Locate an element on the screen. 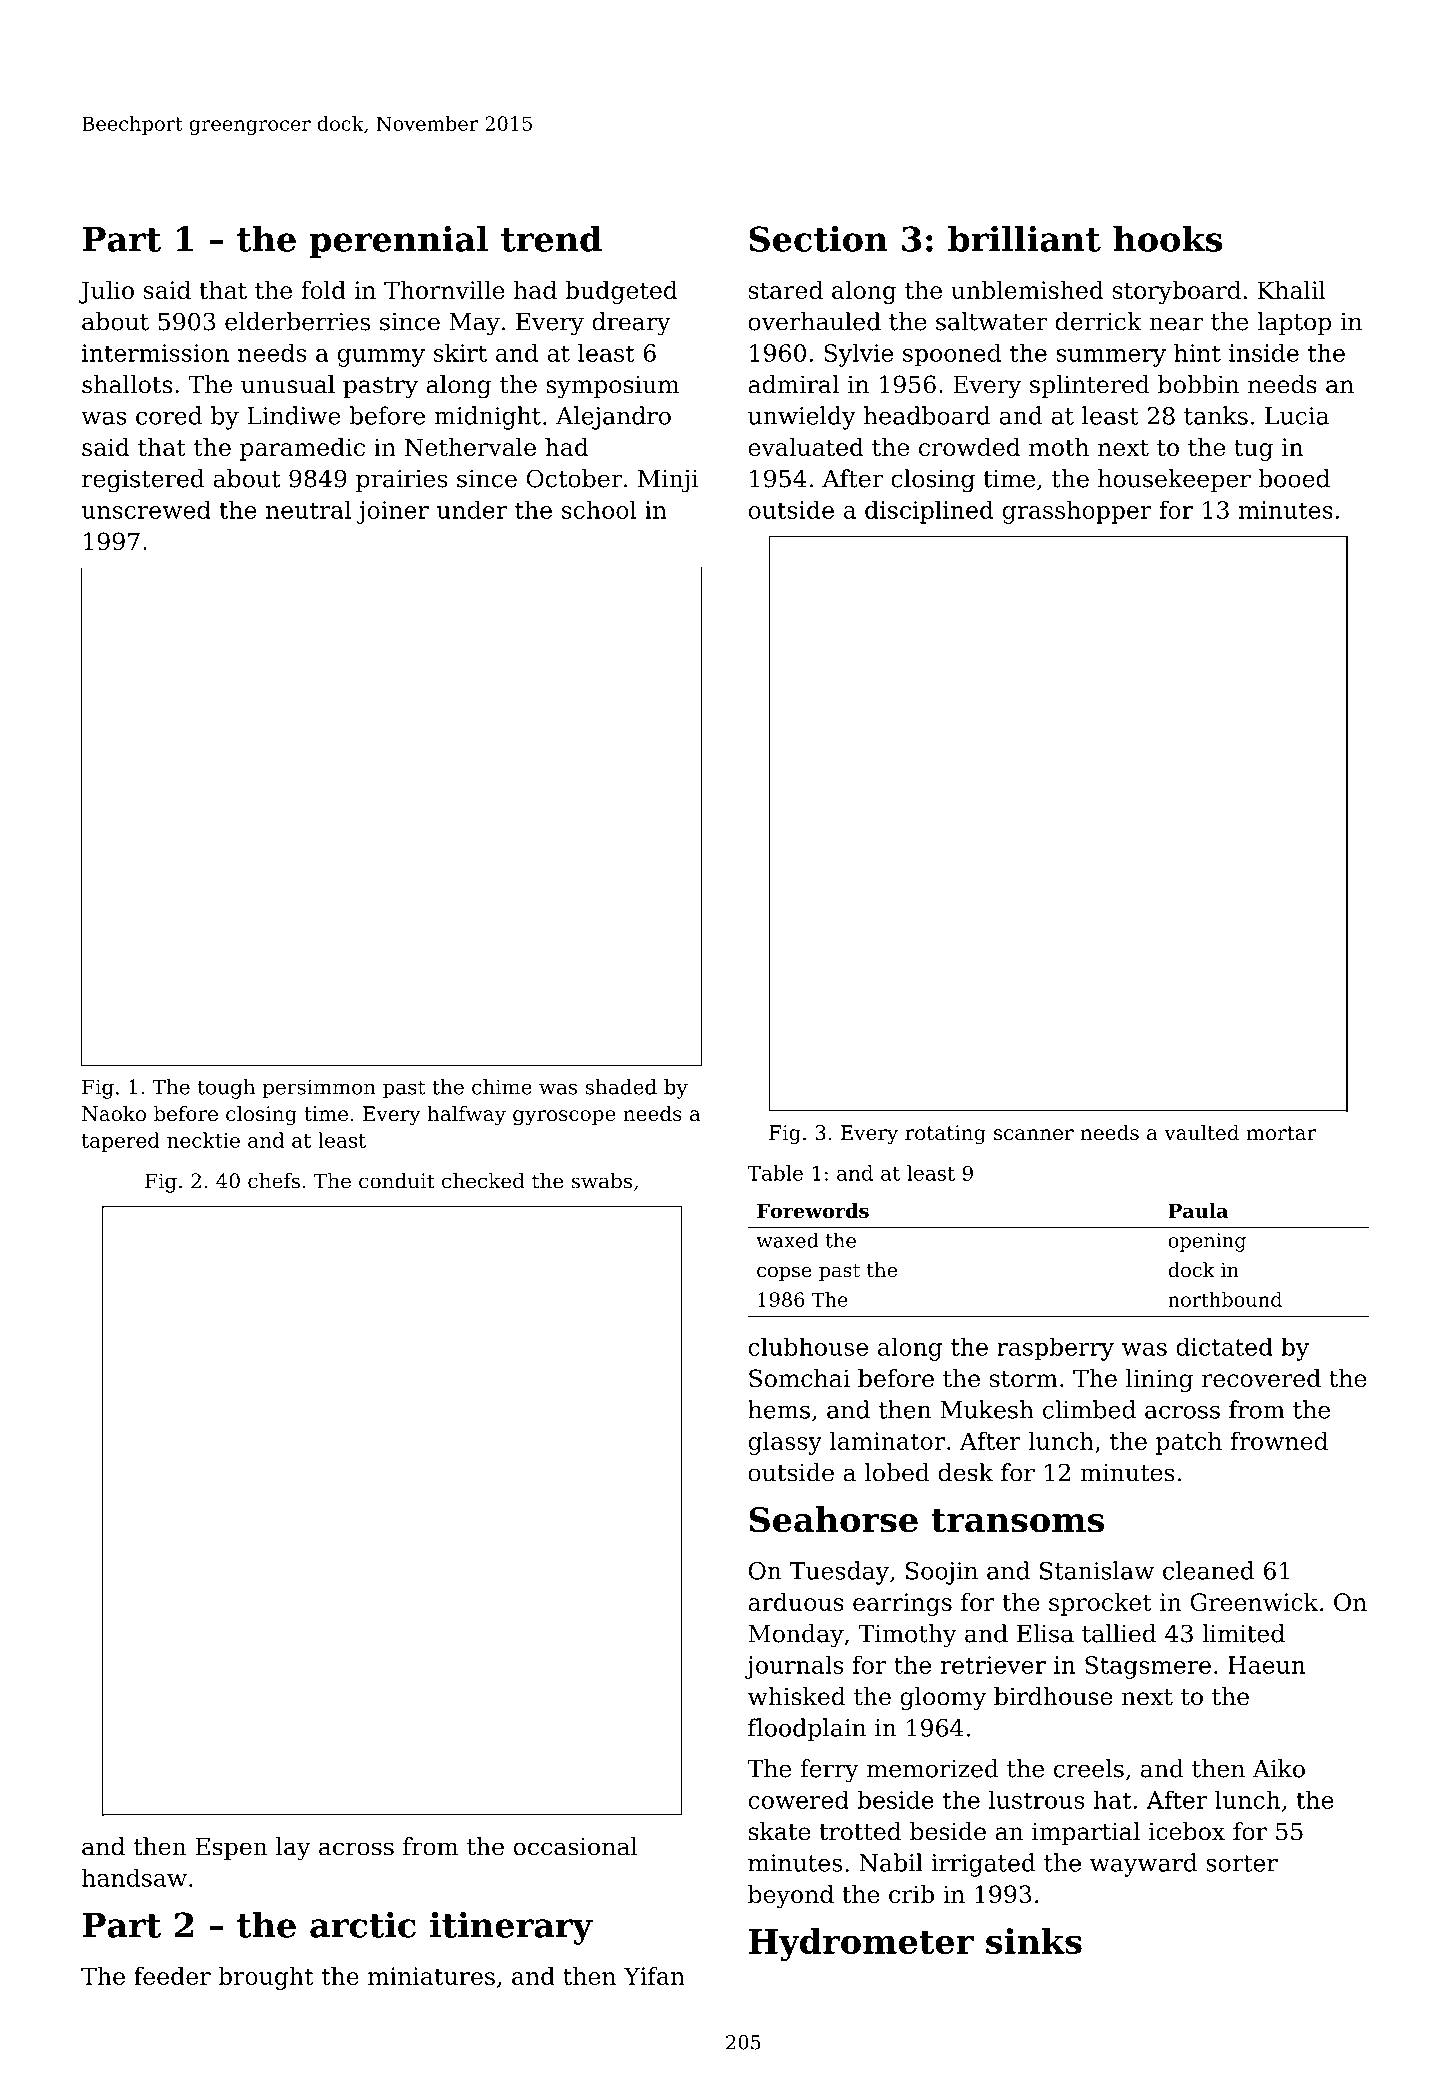  sinks is located at coordinates (1034, 1941).
